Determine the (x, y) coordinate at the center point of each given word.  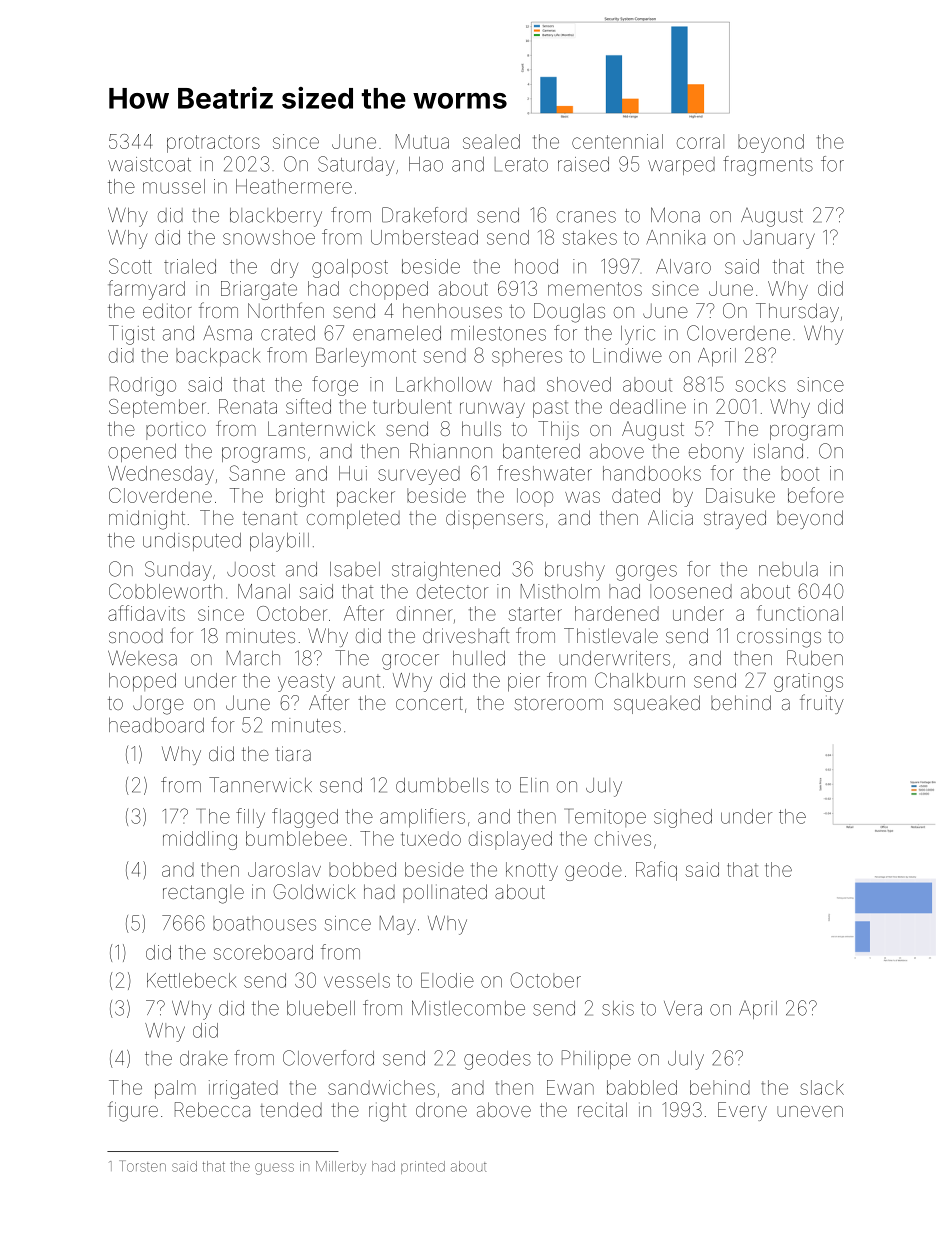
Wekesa (142, 658)
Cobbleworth (165, 591)
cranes (586, 217)
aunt (361, 681)
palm (175, 1089)
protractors (213, 144)
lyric (638, 335)
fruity (822, 704)
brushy (575, 571)
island (778, 451)
